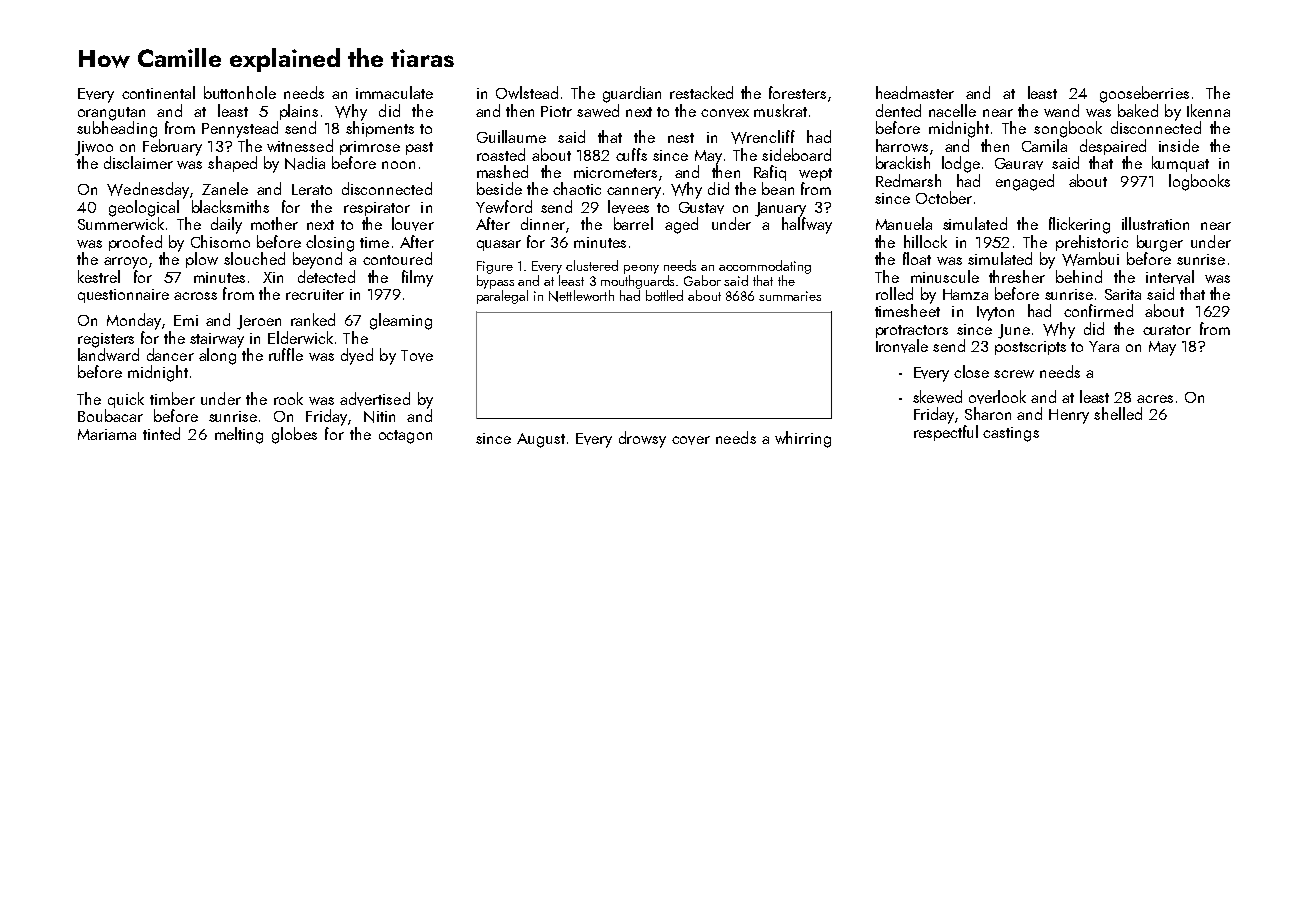 This document has height=924, width=1308. What do you see at coordinates (240, 92) in the document?
I see `buttonhole` at bounding box center [240, 92].
